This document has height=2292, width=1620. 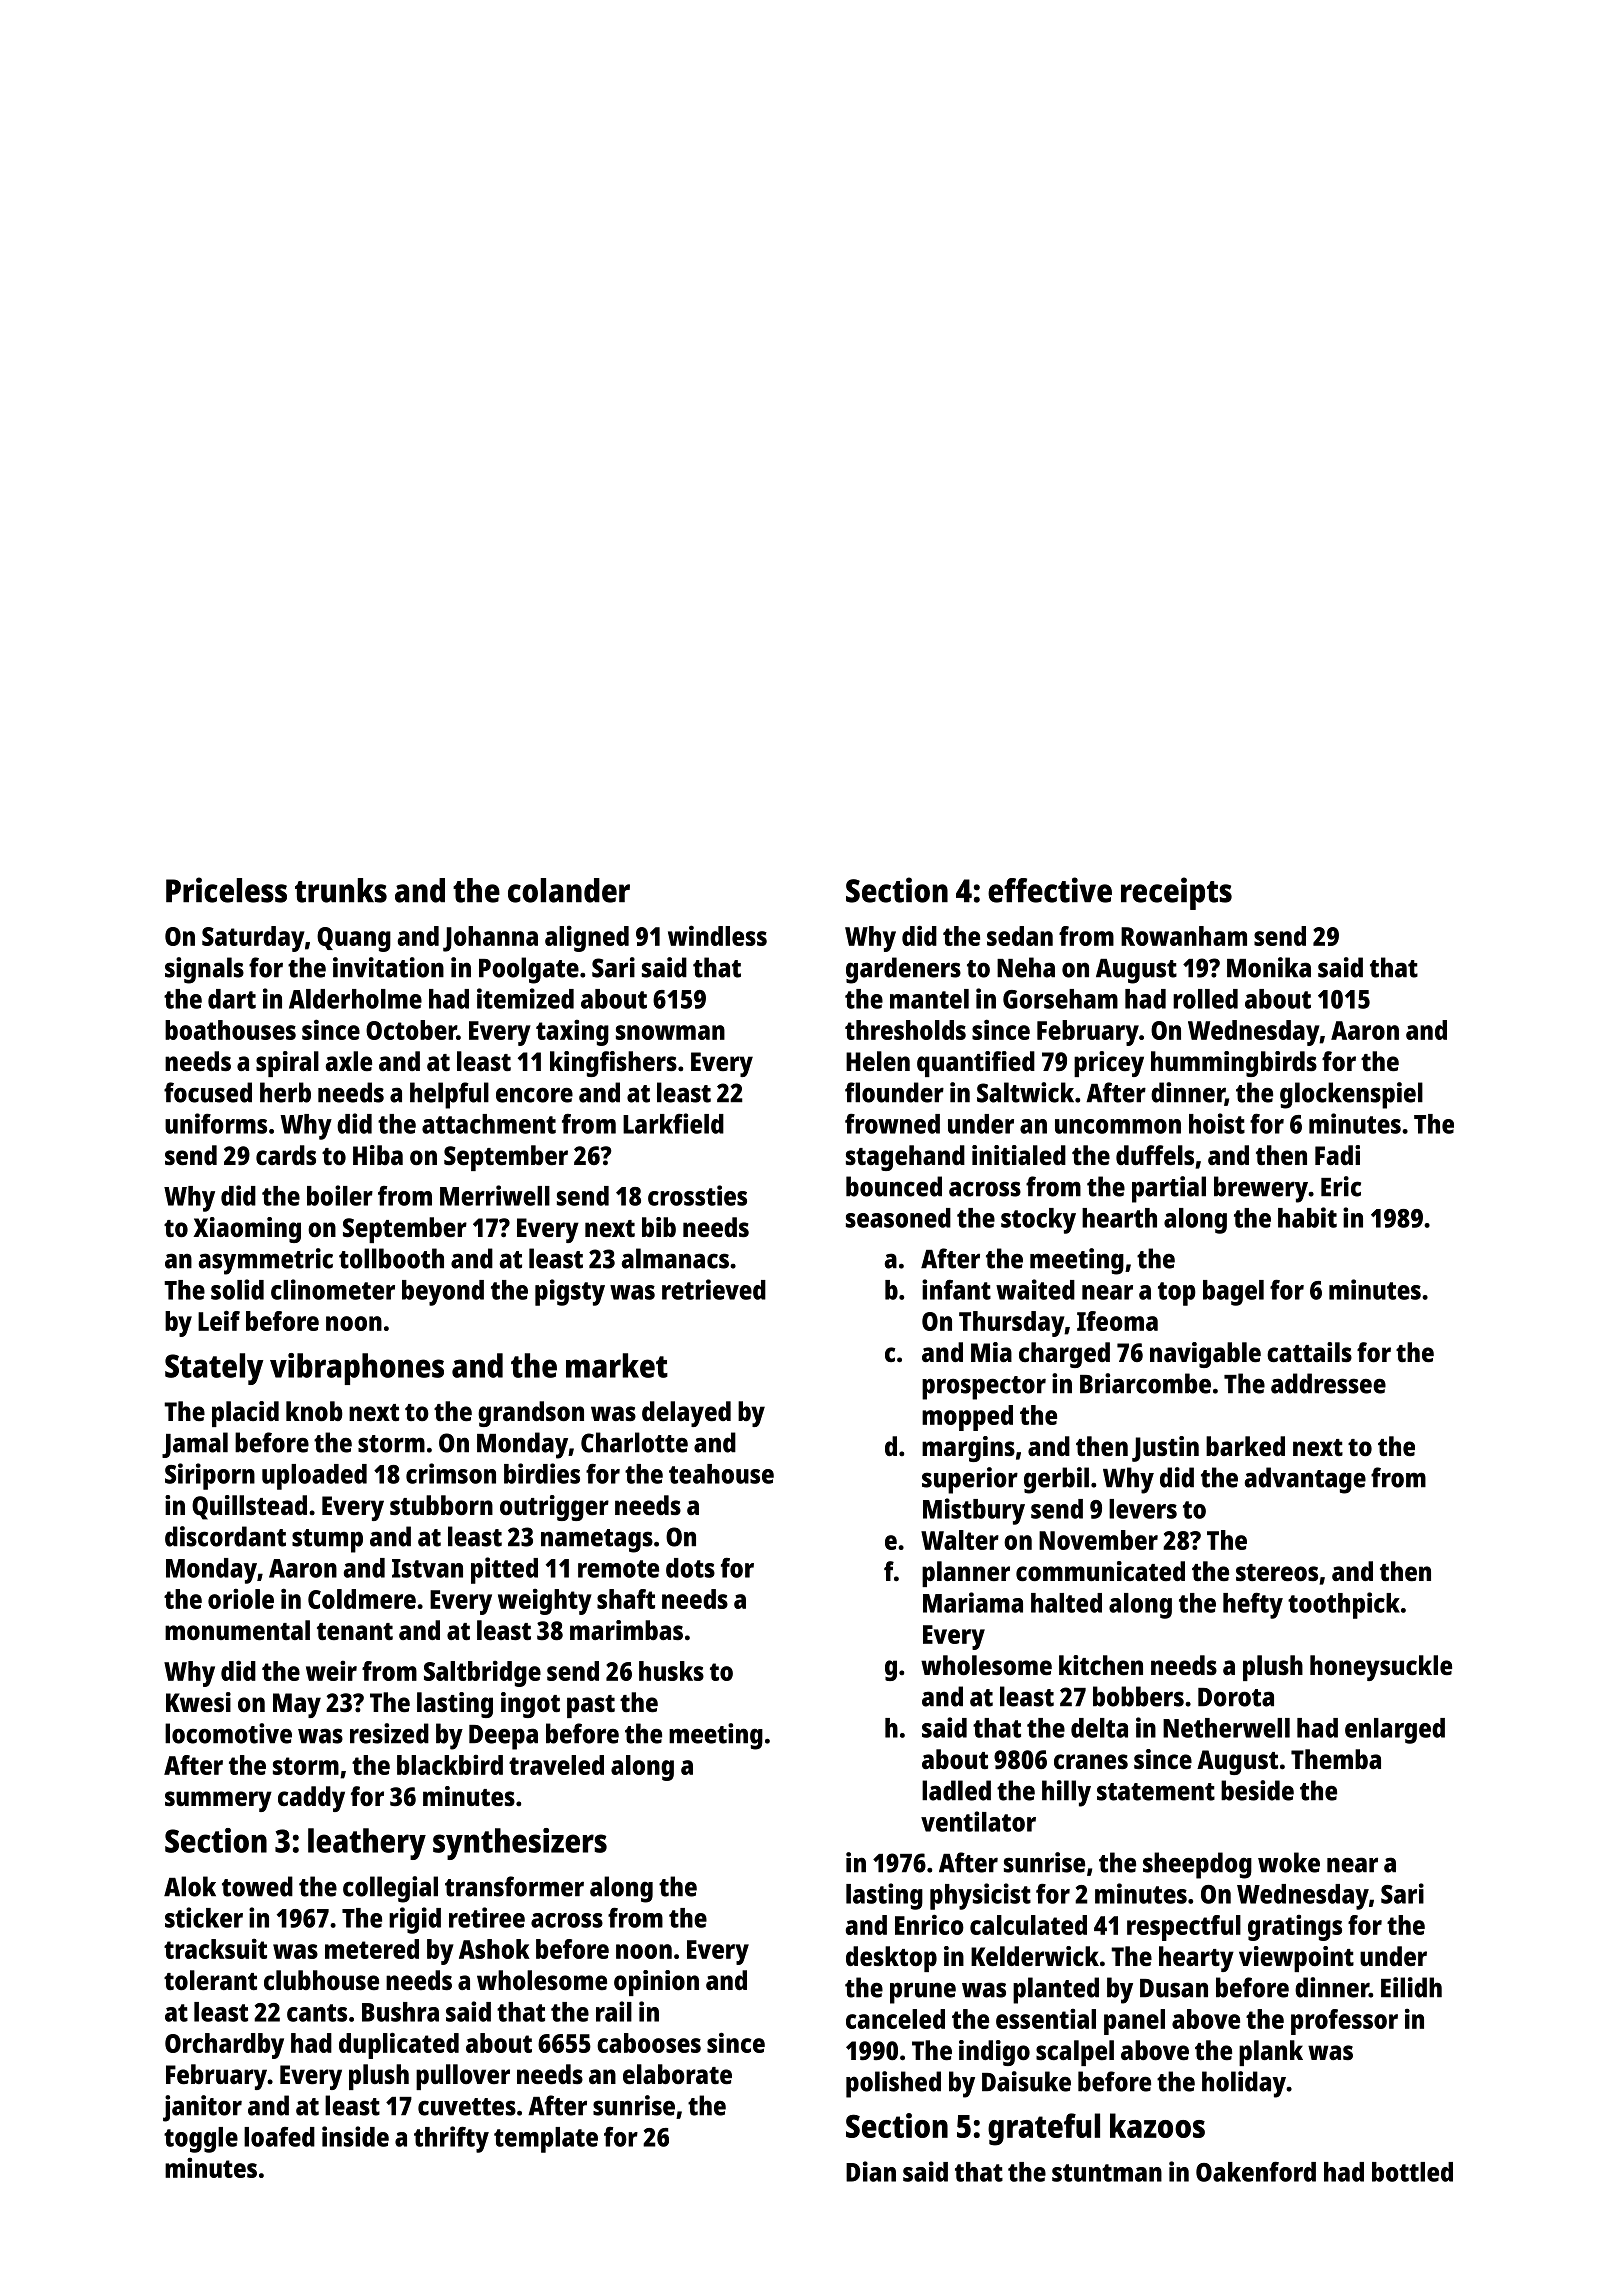 What do you see at coordinates (891, 1959) in the document?
I see `desktop` at bounding box center [891, 1959].
